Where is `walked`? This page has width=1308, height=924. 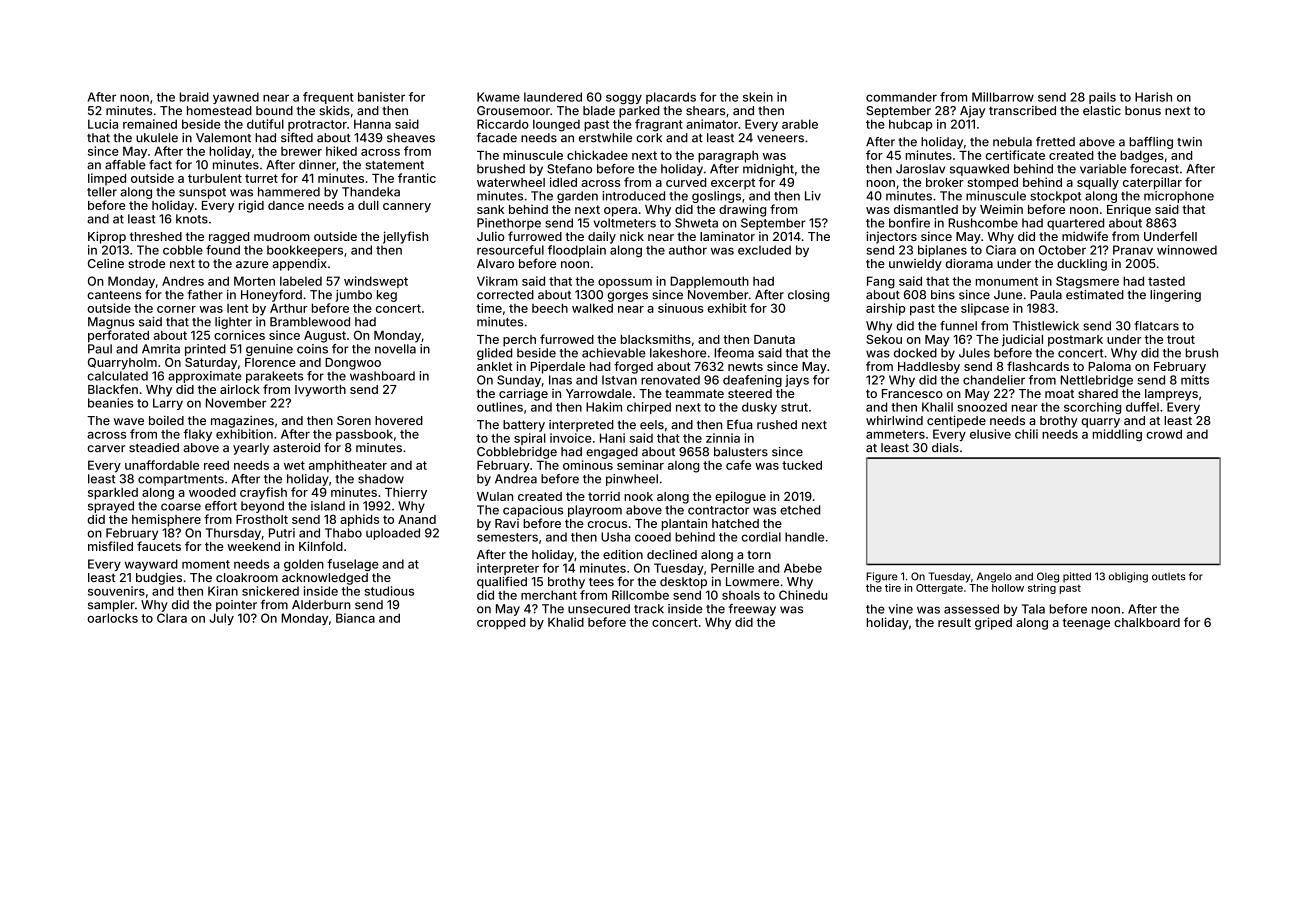
walked is located at coordinates (592, 308).
